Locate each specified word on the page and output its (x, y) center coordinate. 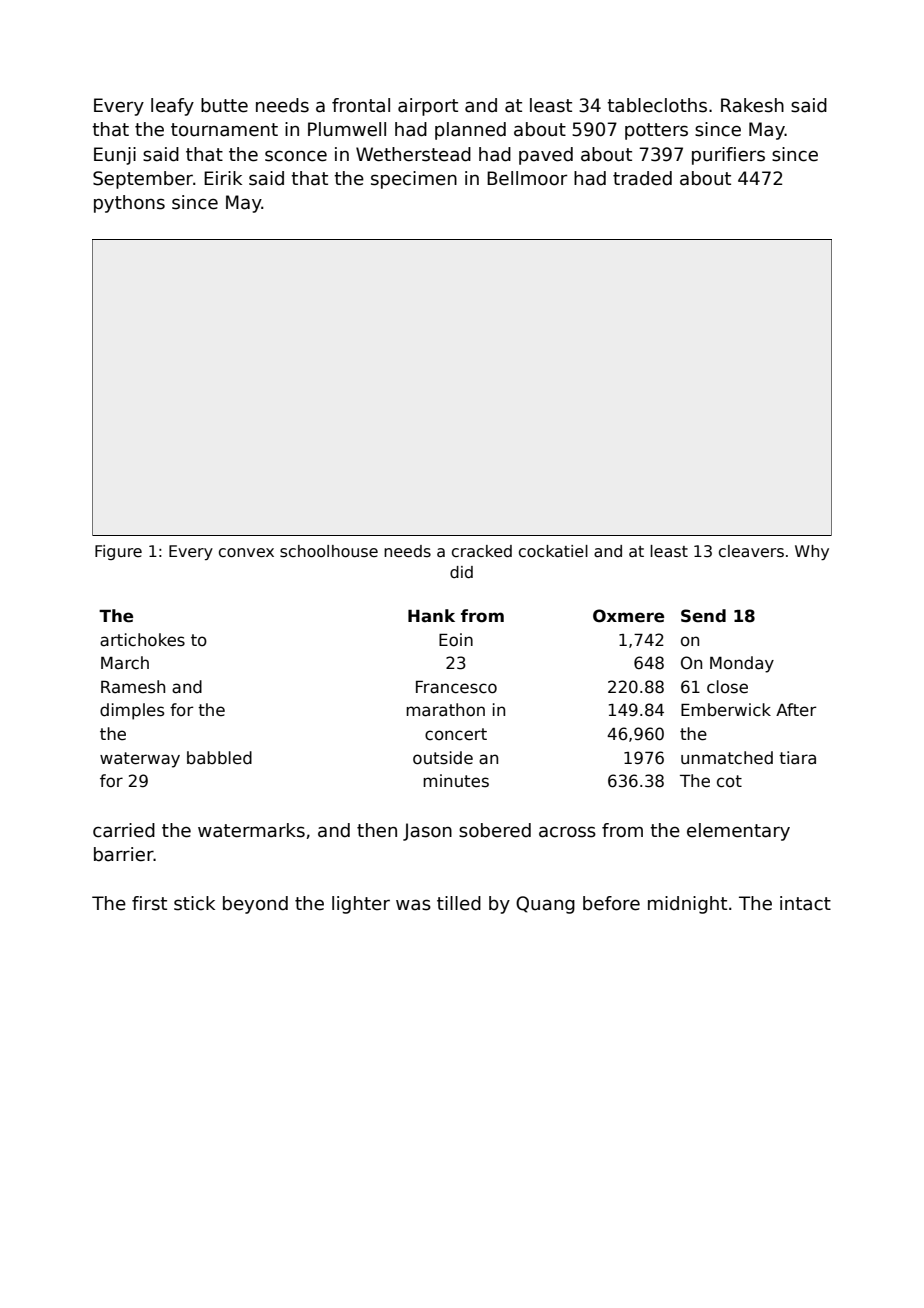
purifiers (728, 156)
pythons (129, 204)
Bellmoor (527, 178)
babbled (219, 758)
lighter (361, 905)
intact (805, 903)
